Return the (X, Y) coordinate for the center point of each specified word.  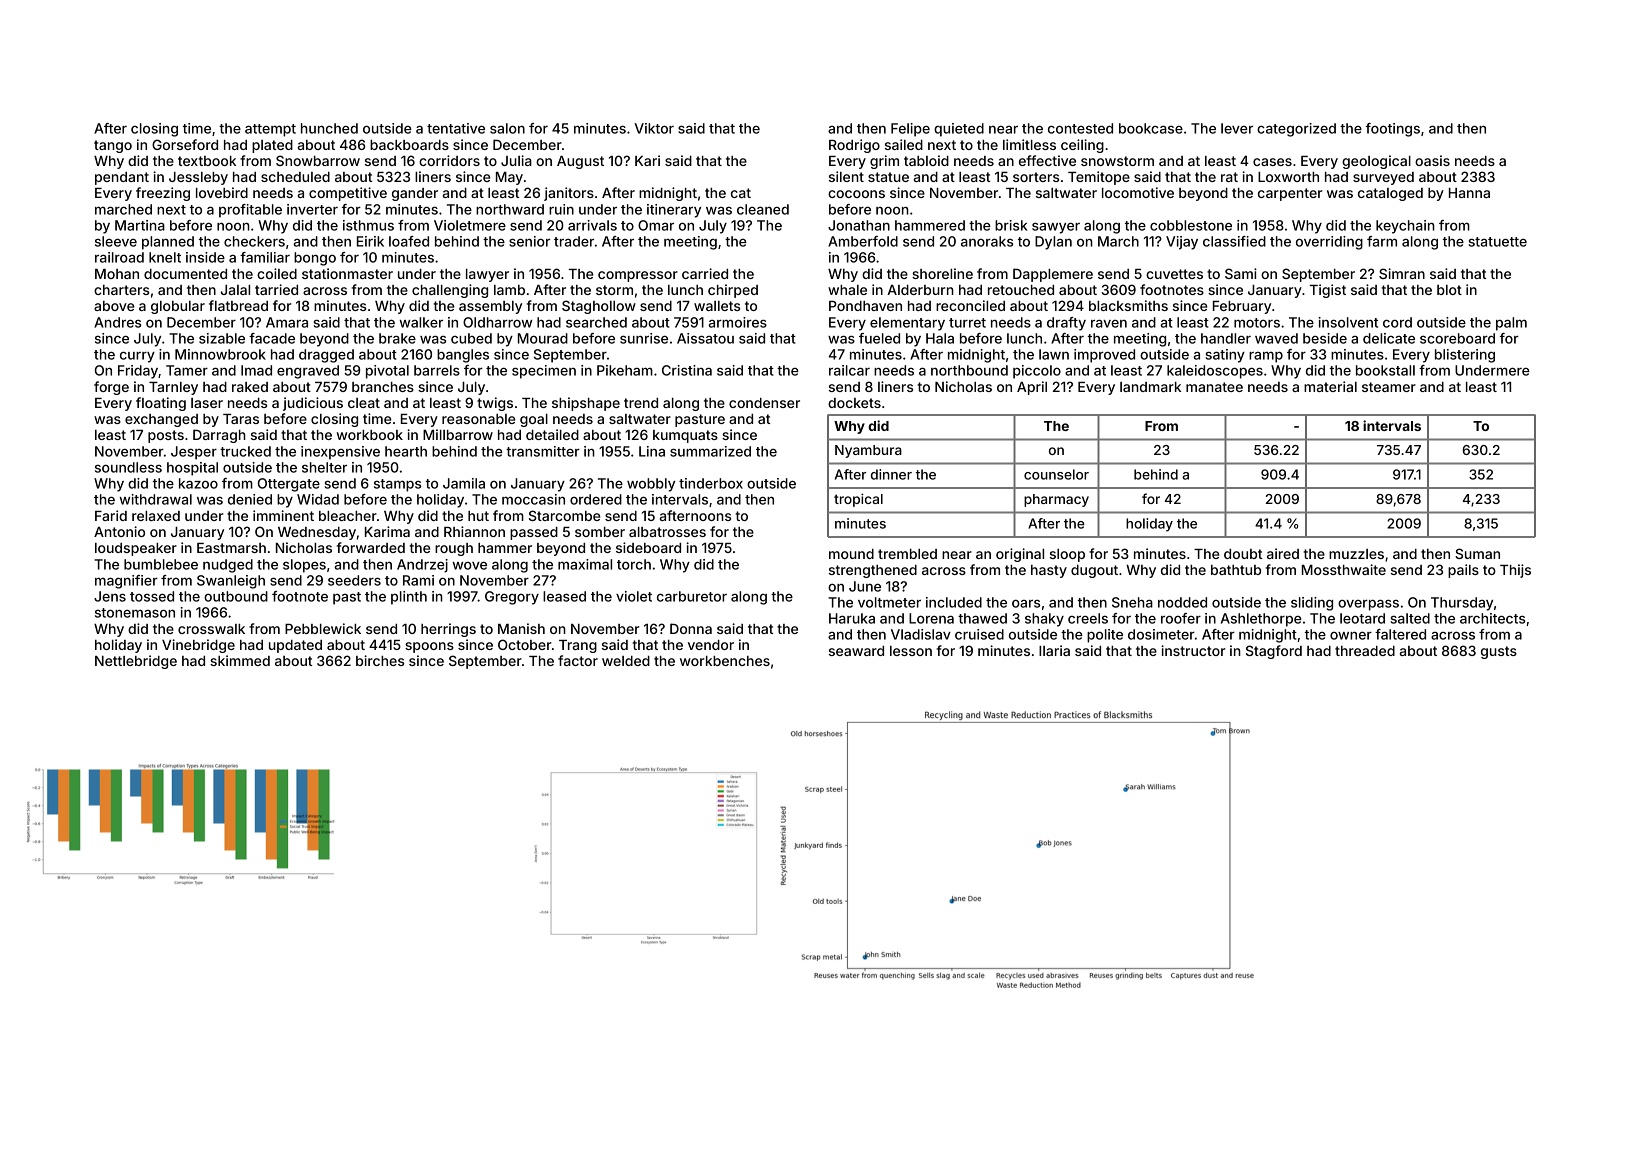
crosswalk (211, 629)
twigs (495, 404)
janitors (569, 194)
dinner (891, 474)
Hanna (1469, 193)
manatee (1214, 387)
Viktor (654, 128)
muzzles (1356, 554)
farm (1382, 241)
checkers (254, 241)
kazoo (198, 483)
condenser (764, 403)
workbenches (725, 661)
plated (272, 146)
